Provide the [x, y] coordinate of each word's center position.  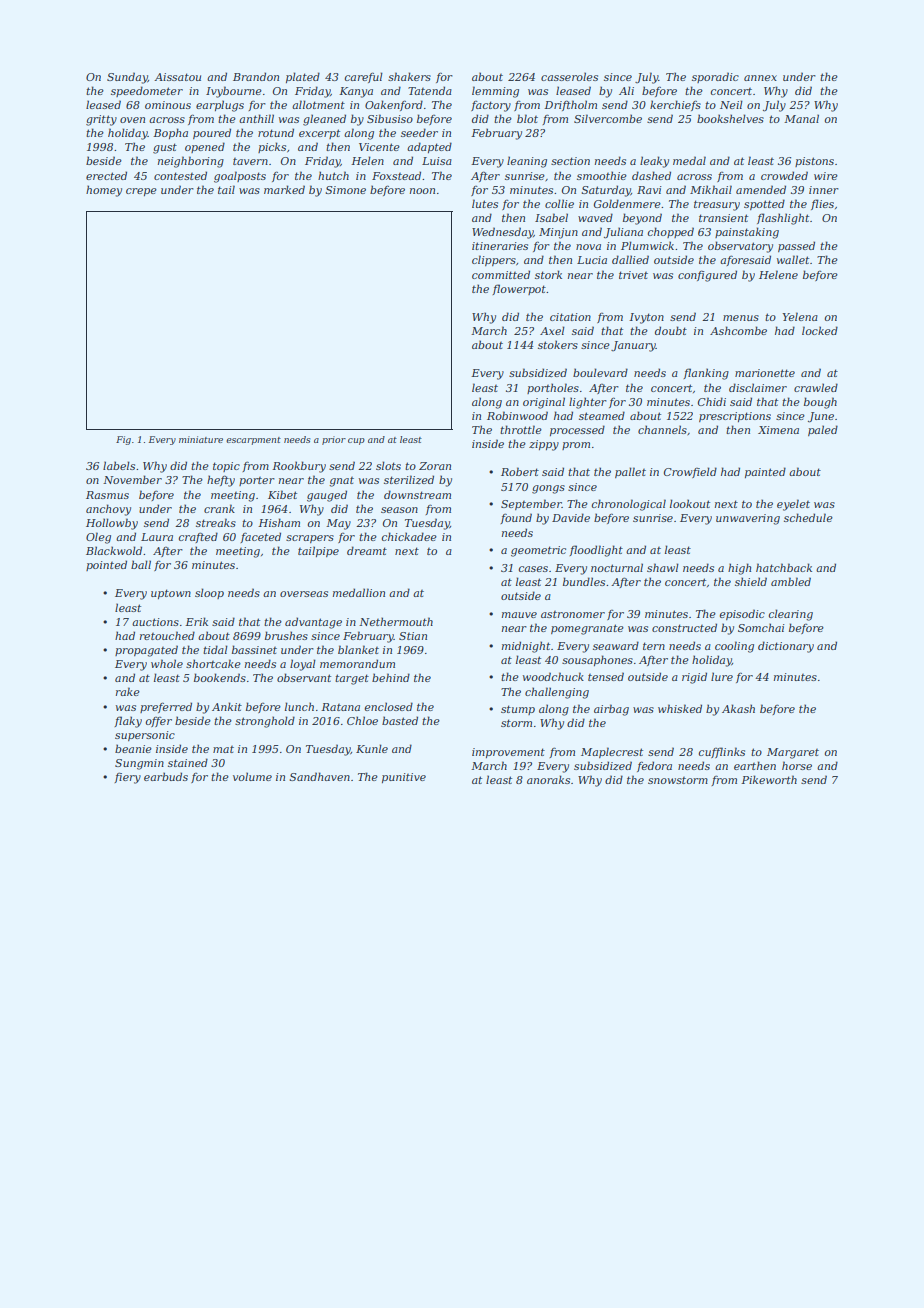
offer [159, 722]
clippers [494, 260]
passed [796, 246]
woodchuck [553, 676]
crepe [141, 192]
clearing [791, 615]
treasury [717, 205]
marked [284, 189]
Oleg [98, 538]
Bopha [170, 133]
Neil [731, 104]
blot [527, 118]
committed [501, 274]
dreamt [367, 550]
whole [167, 663]
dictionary [786, 647]
